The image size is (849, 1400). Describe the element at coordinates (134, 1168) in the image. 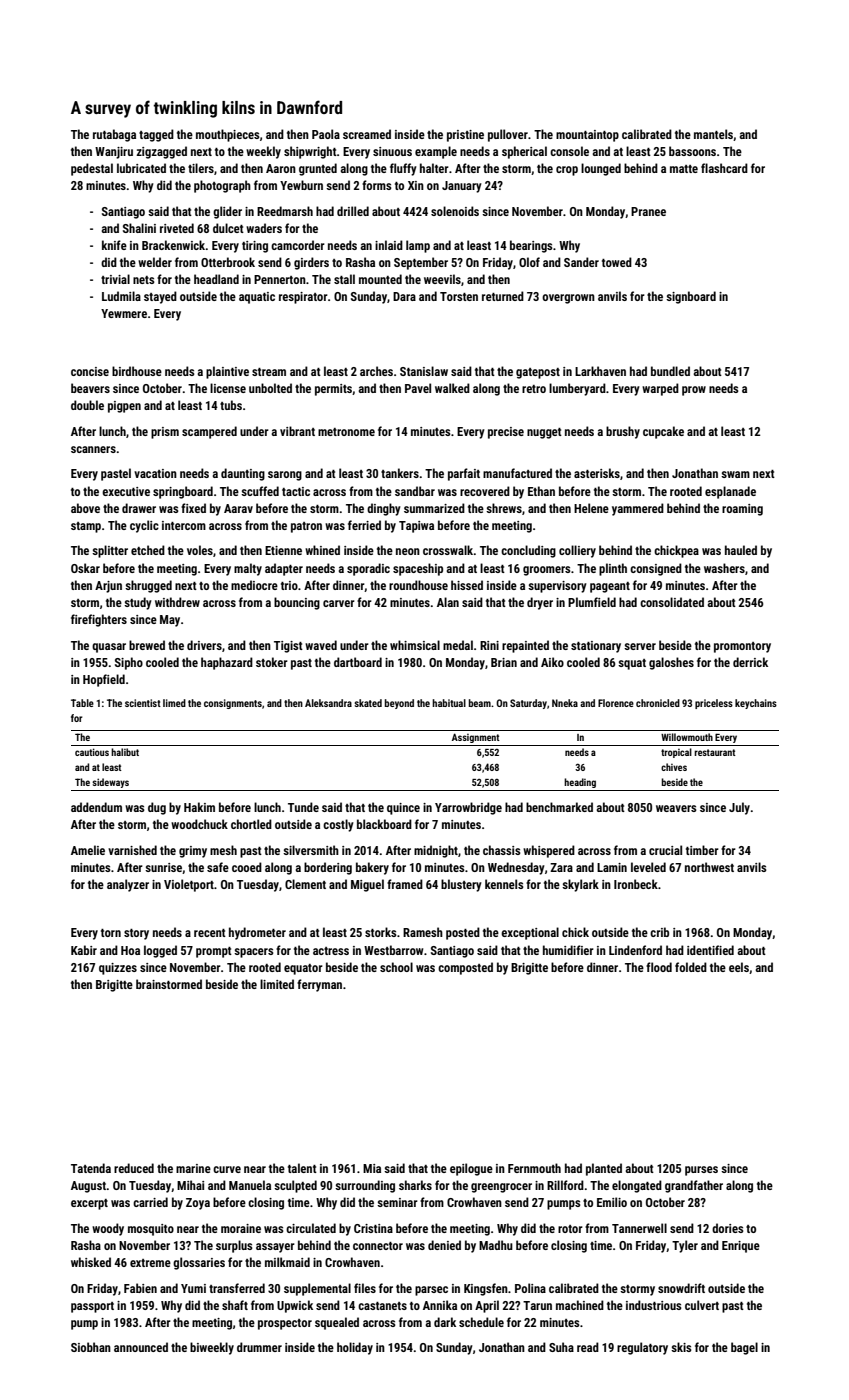

I see `reduced` at that location.
